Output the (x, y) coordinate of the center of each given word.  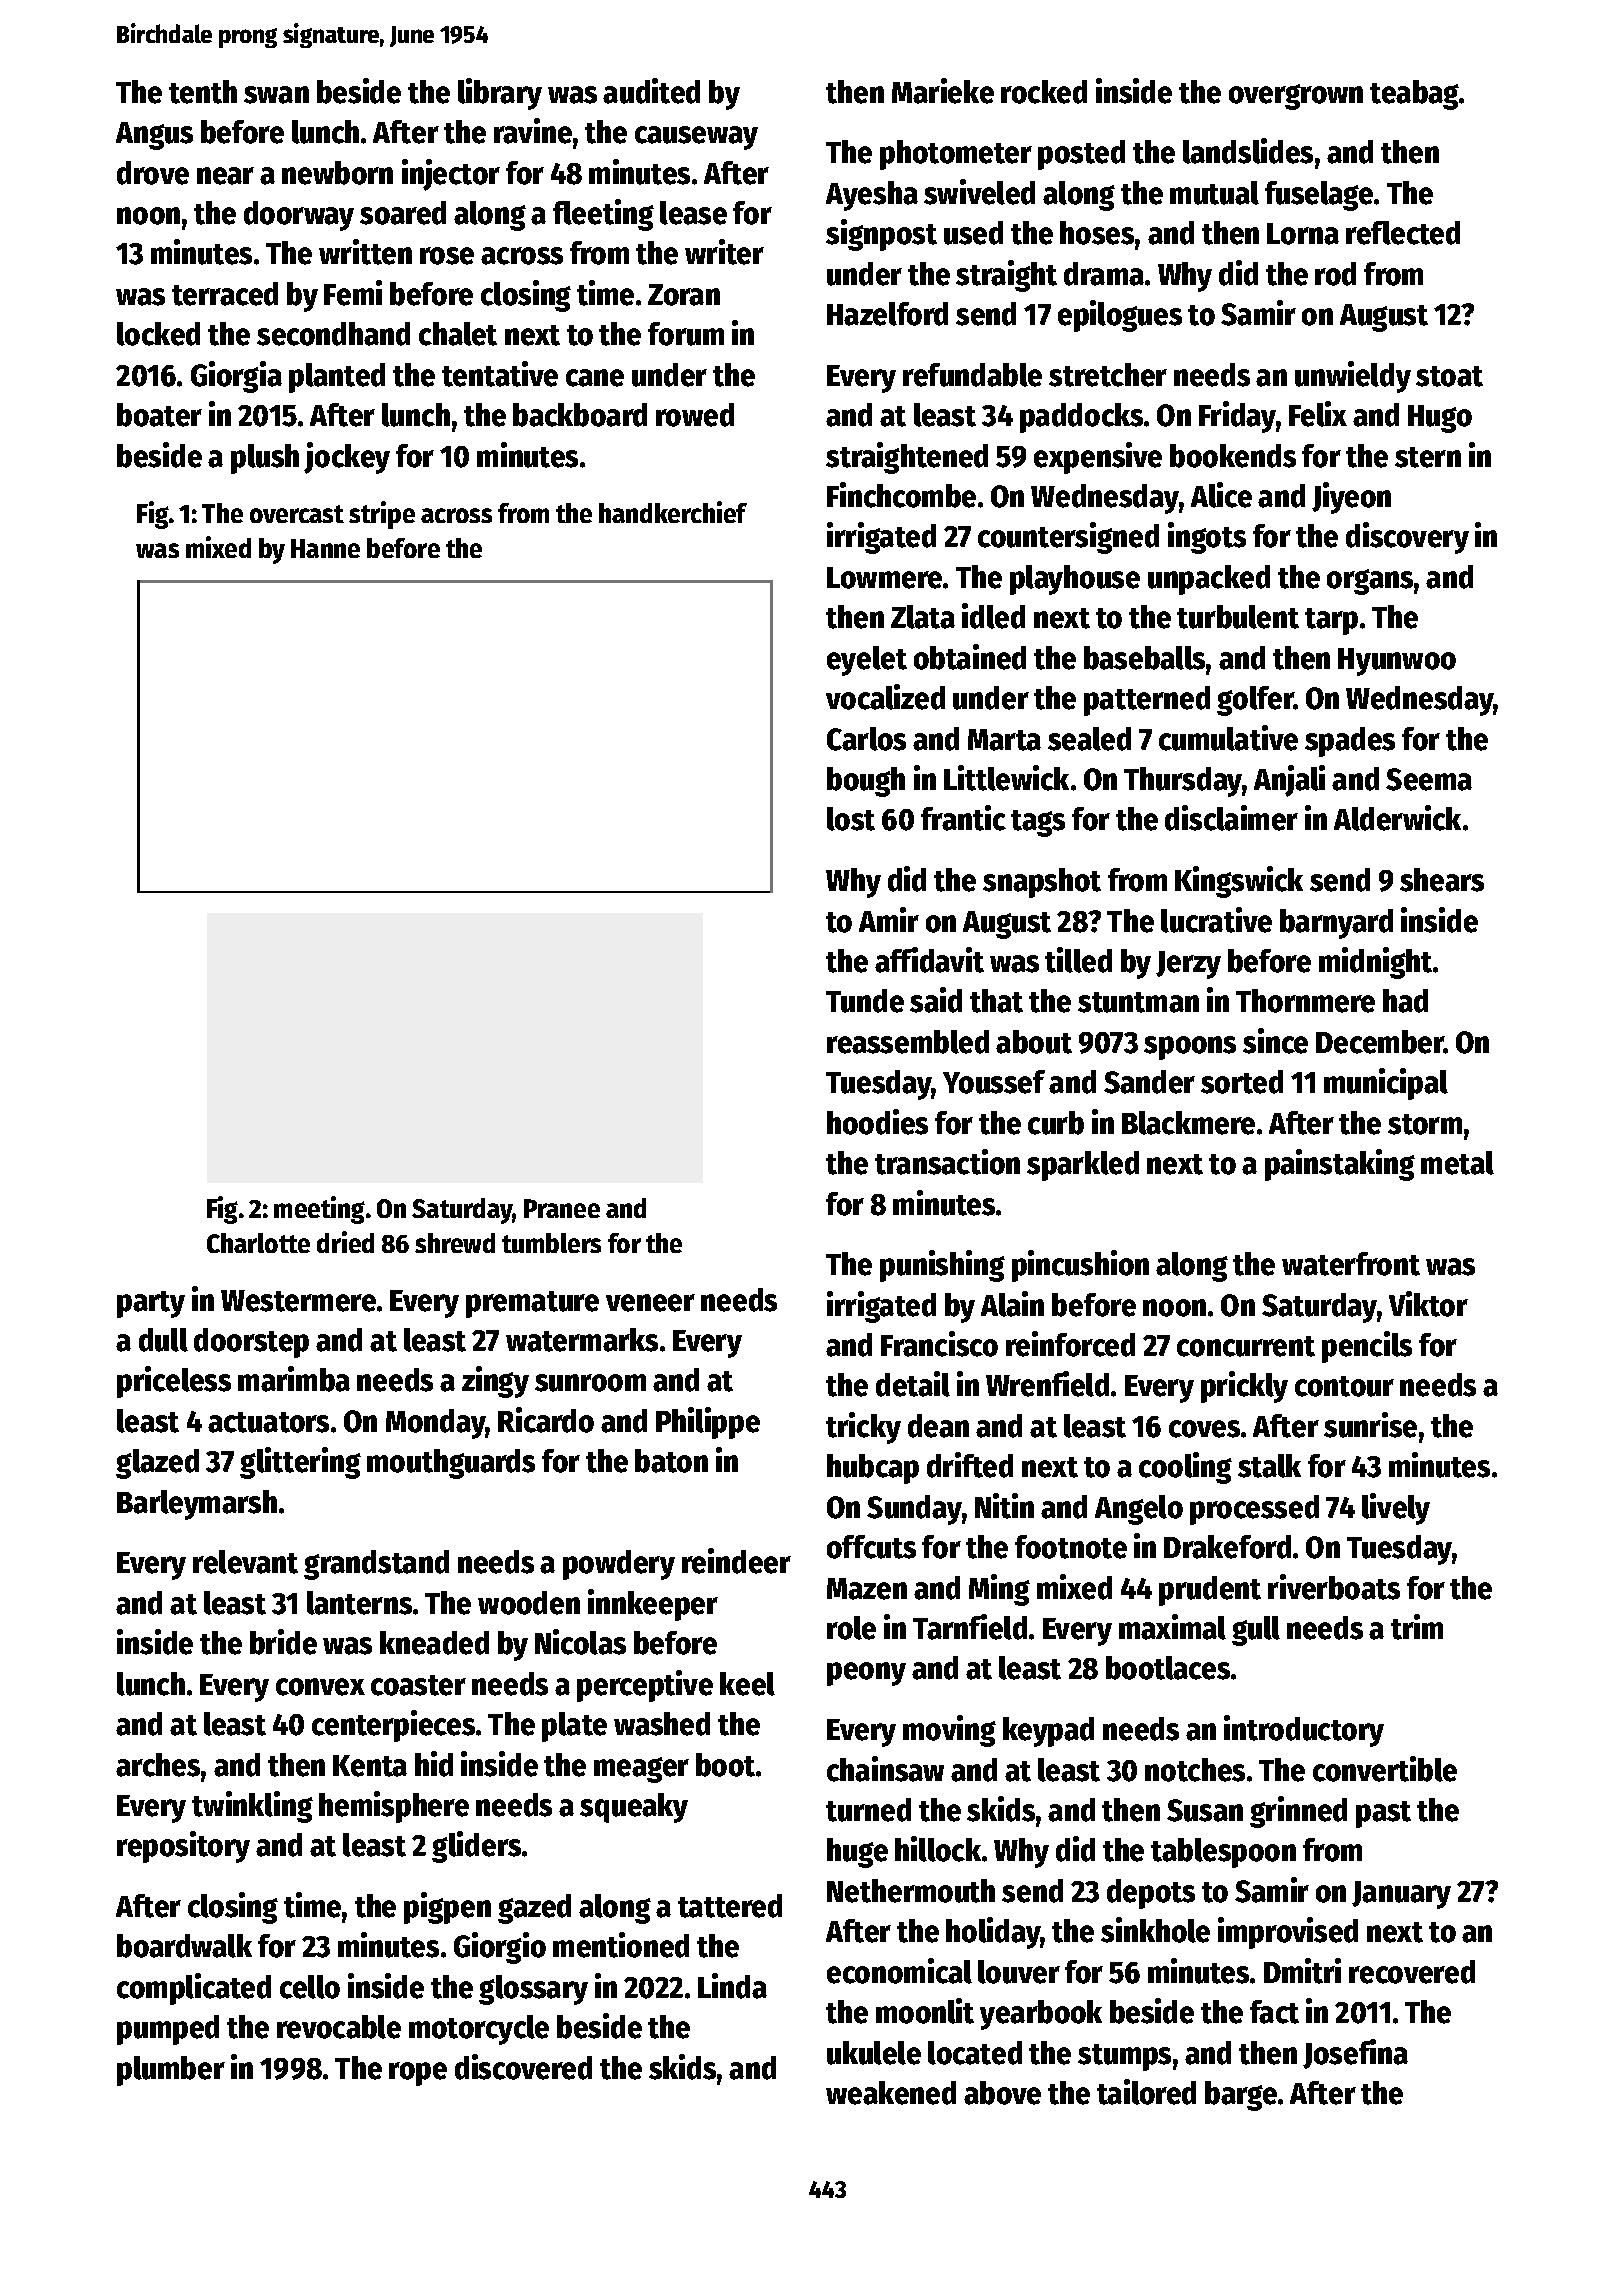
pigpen (447, 1908)
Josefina (1355, 2054)
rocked (1044, 92)
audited (651, 91)
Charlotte (258, 1243)
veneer (650, 1303)
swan (276, 95)
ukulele (874, 2053)
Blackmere (1188, 1123)
